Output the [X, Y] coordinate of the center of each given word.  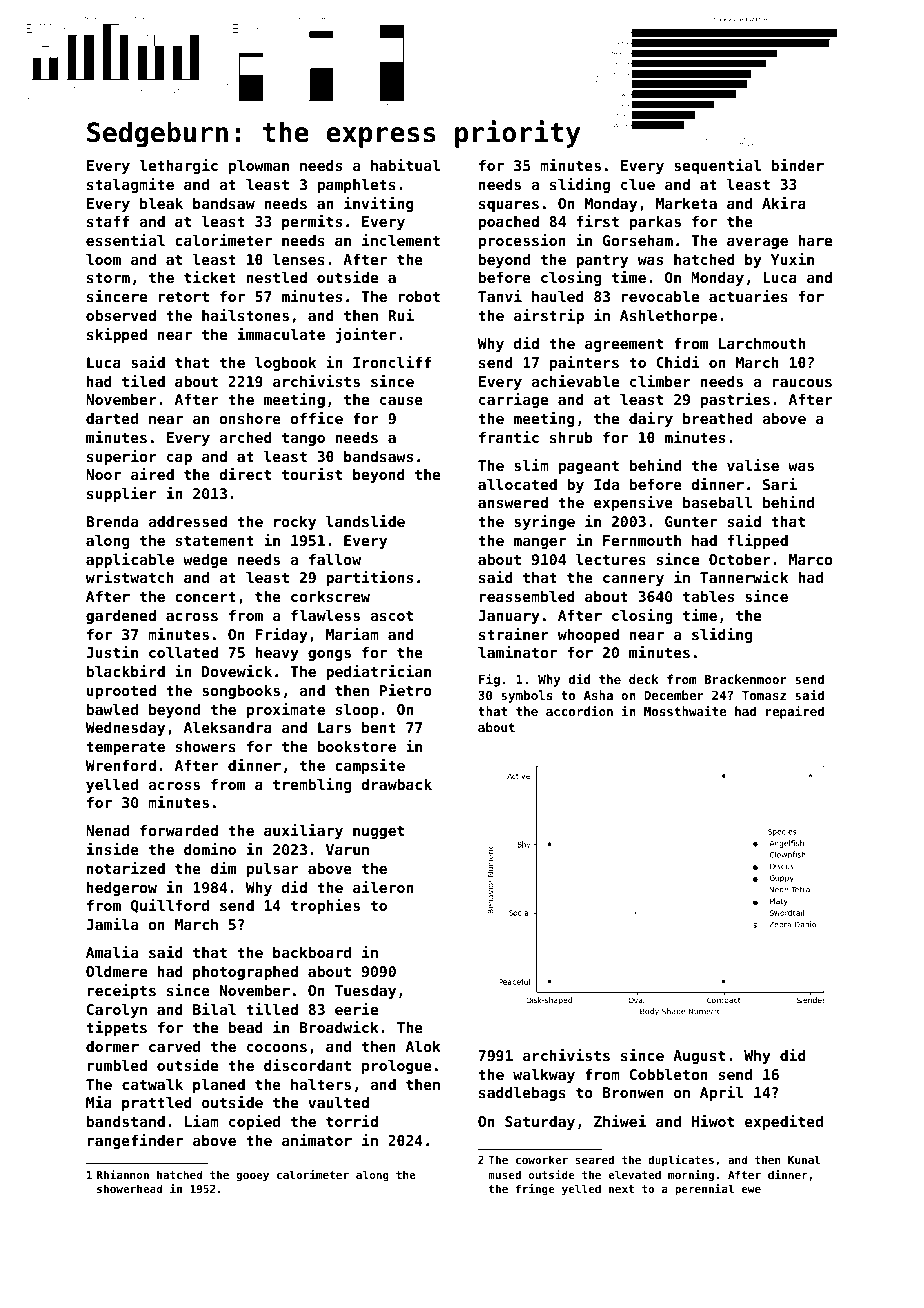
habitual [405, 165]
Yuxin [792, 259]
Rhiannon [123, 1174]
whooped [588, 636]
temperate [125, 748]
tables [708, 596]
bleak [161, 203]
